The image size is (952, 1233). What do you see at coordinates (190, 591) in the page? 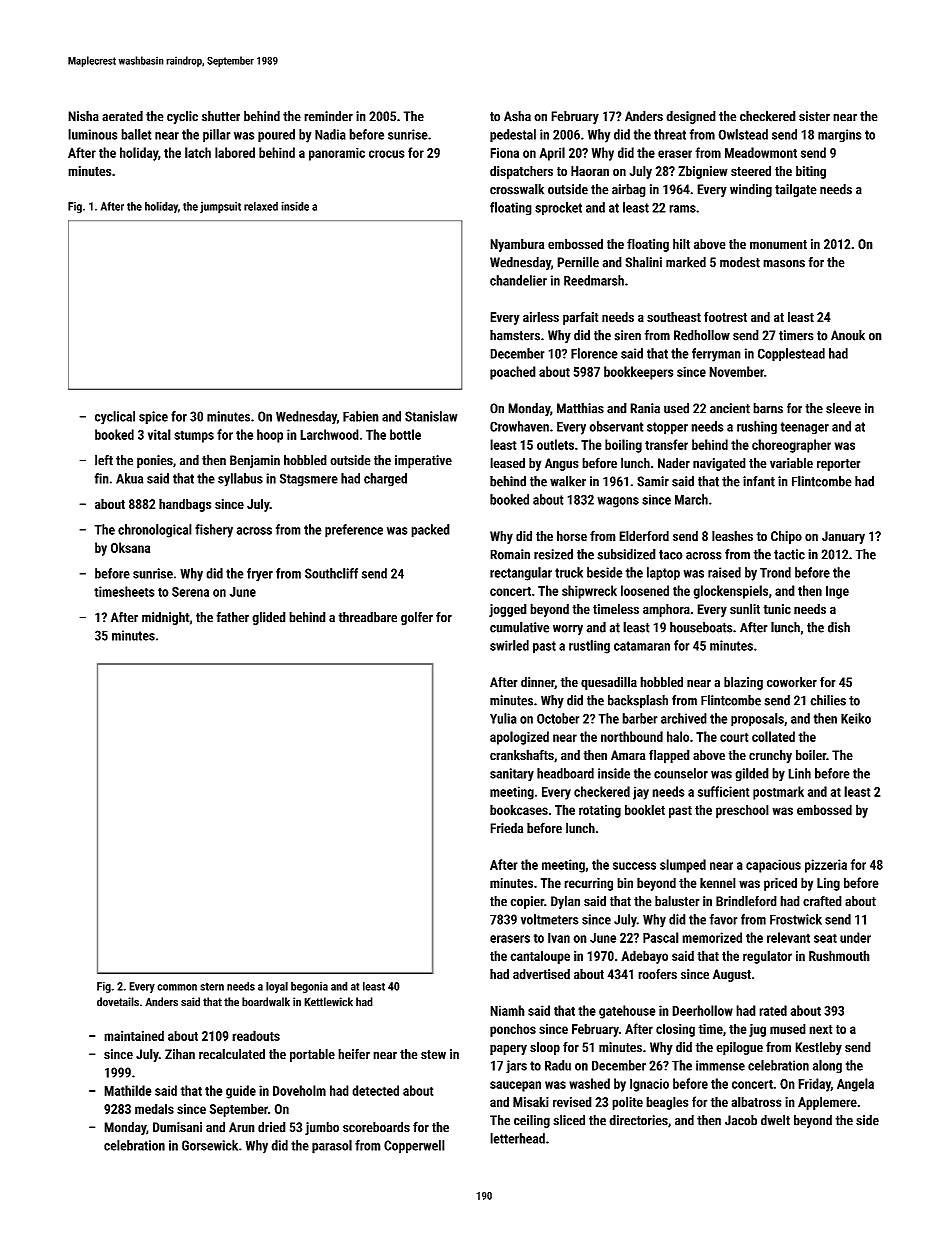
I see `Serena` at bounding box center [190, 591].
